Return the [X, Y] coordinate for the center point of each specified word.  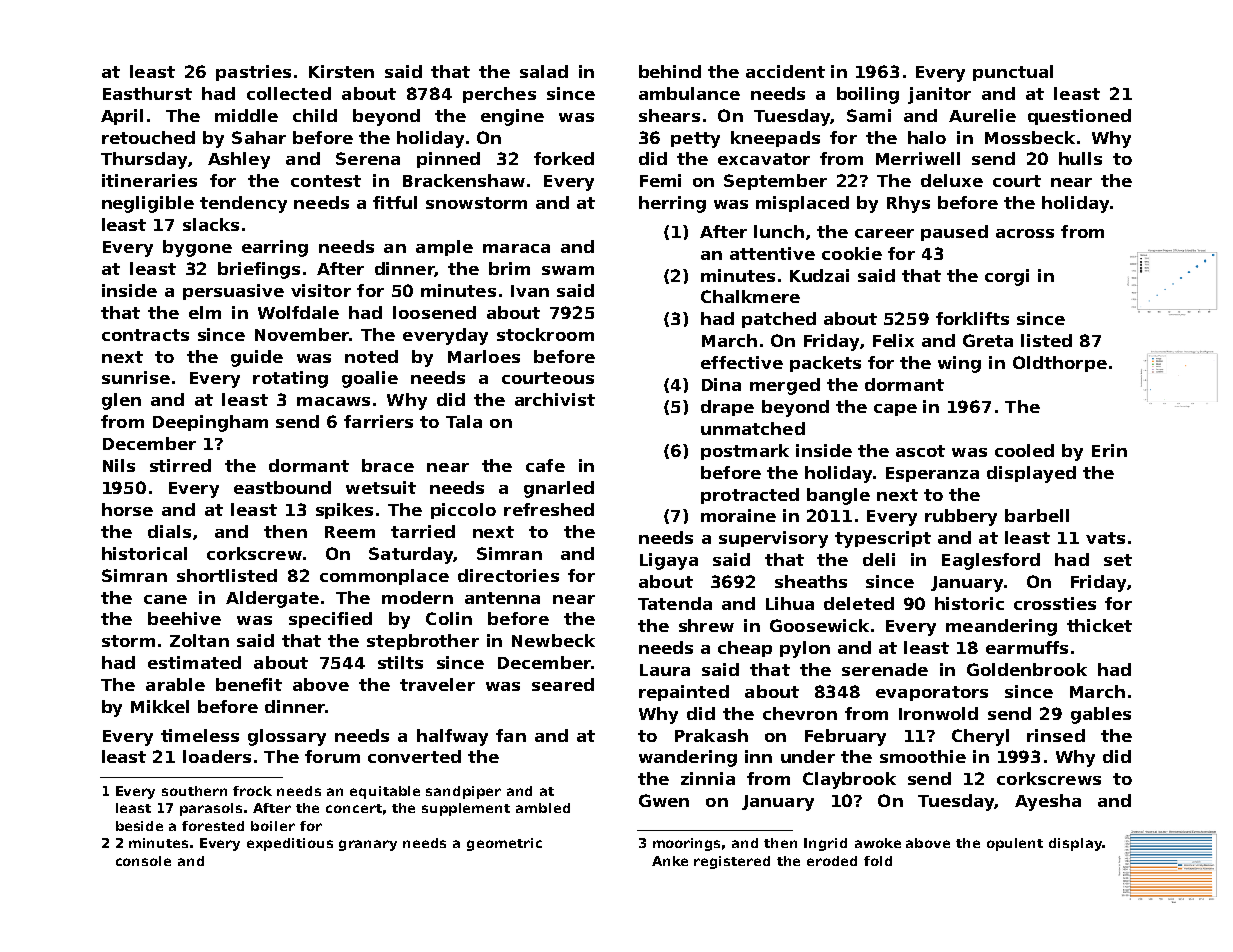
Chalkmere [750, 296]
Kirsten [341, 71]
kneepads [775, 139]
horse [127, 509]
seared [563, 684]
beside [139, 826]
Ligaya [669, 561]
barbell [1037, 515]
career [884, 233]
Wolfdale [298, 312]
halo [927, 137]
